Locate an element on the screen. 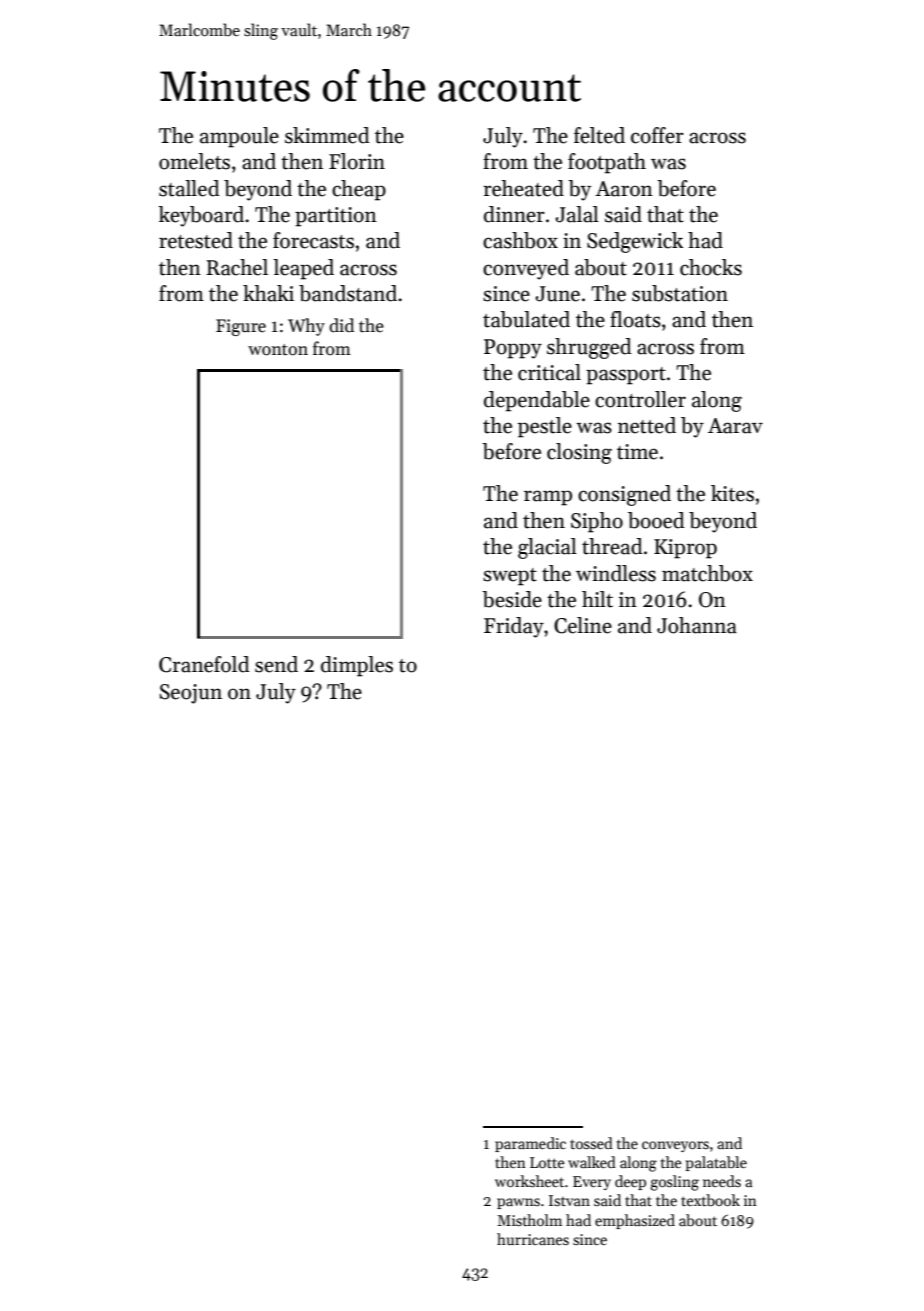 This screenshot has height=1311, width=924. conveyed is located at coordinates (526, 269).
